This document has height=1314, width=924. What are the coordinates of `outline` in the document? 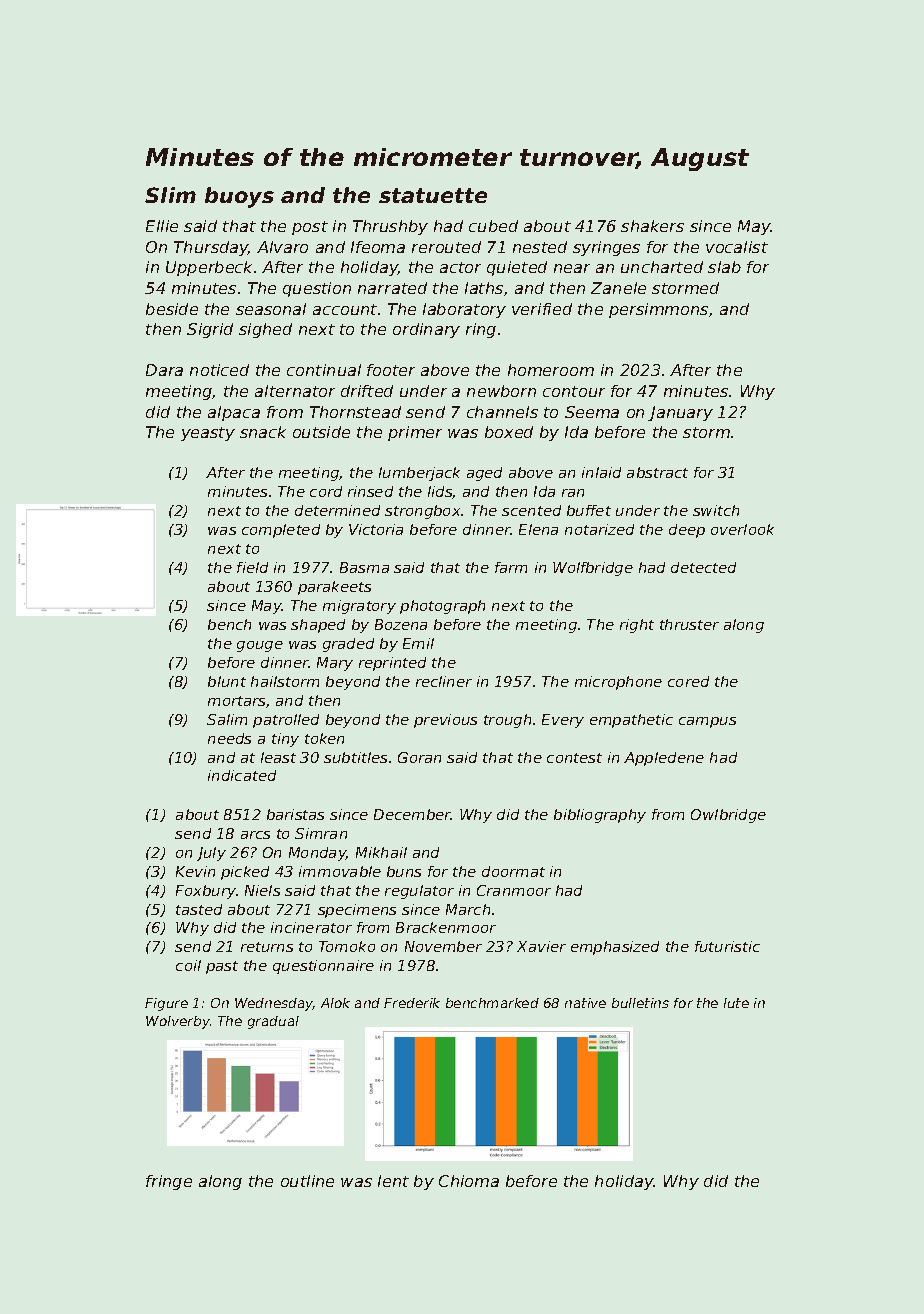 It's located at (307, 1181).
